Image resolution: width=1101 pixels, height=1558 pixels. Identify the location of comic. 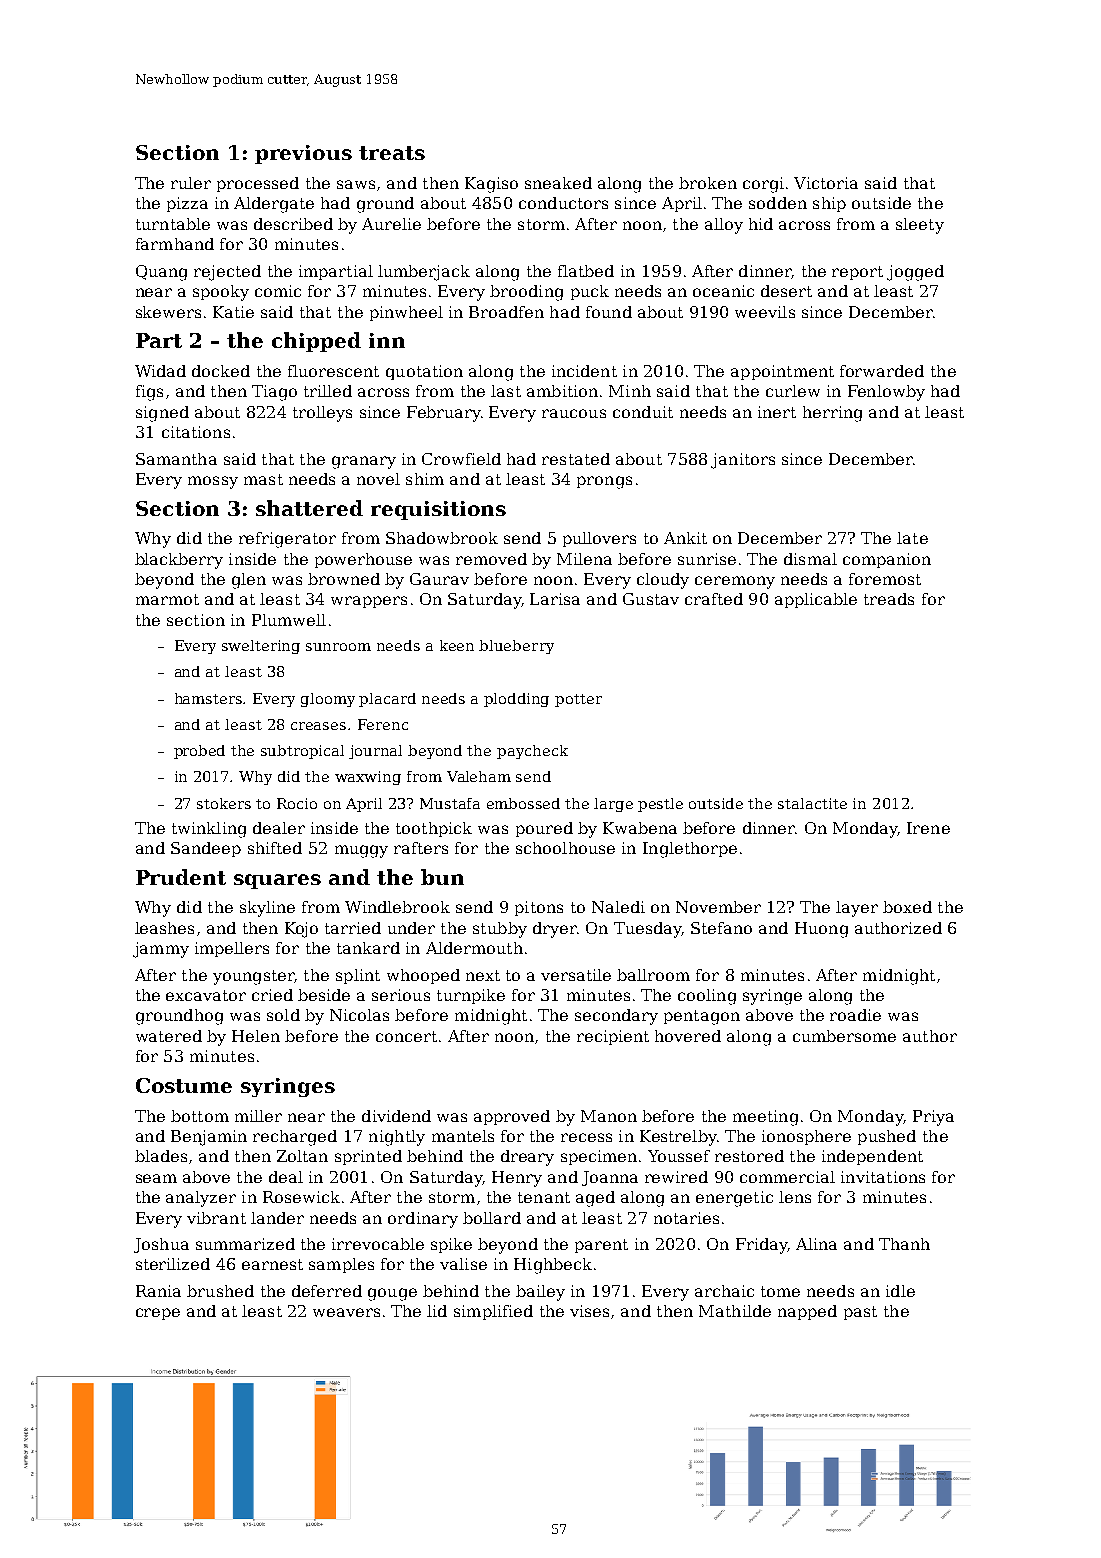
(278, 291).
